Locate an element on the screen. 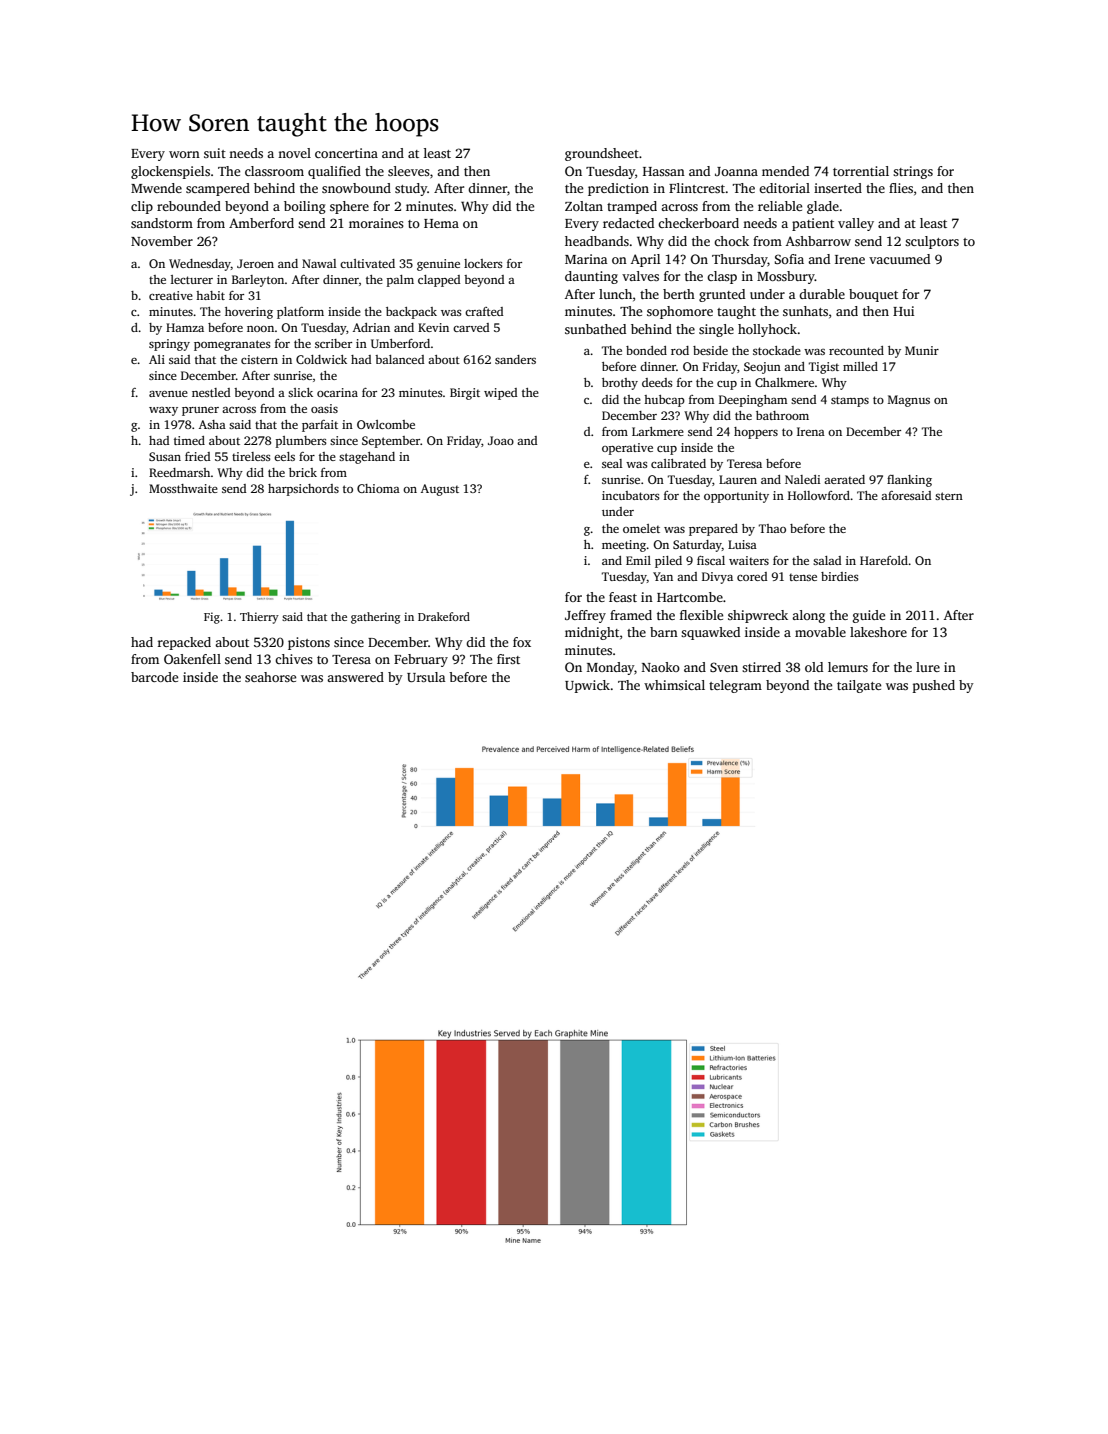 Image resolution: width=1108 pixels, height=1434 pixels. Ashbarrow is located at coordinates (818, 241).
